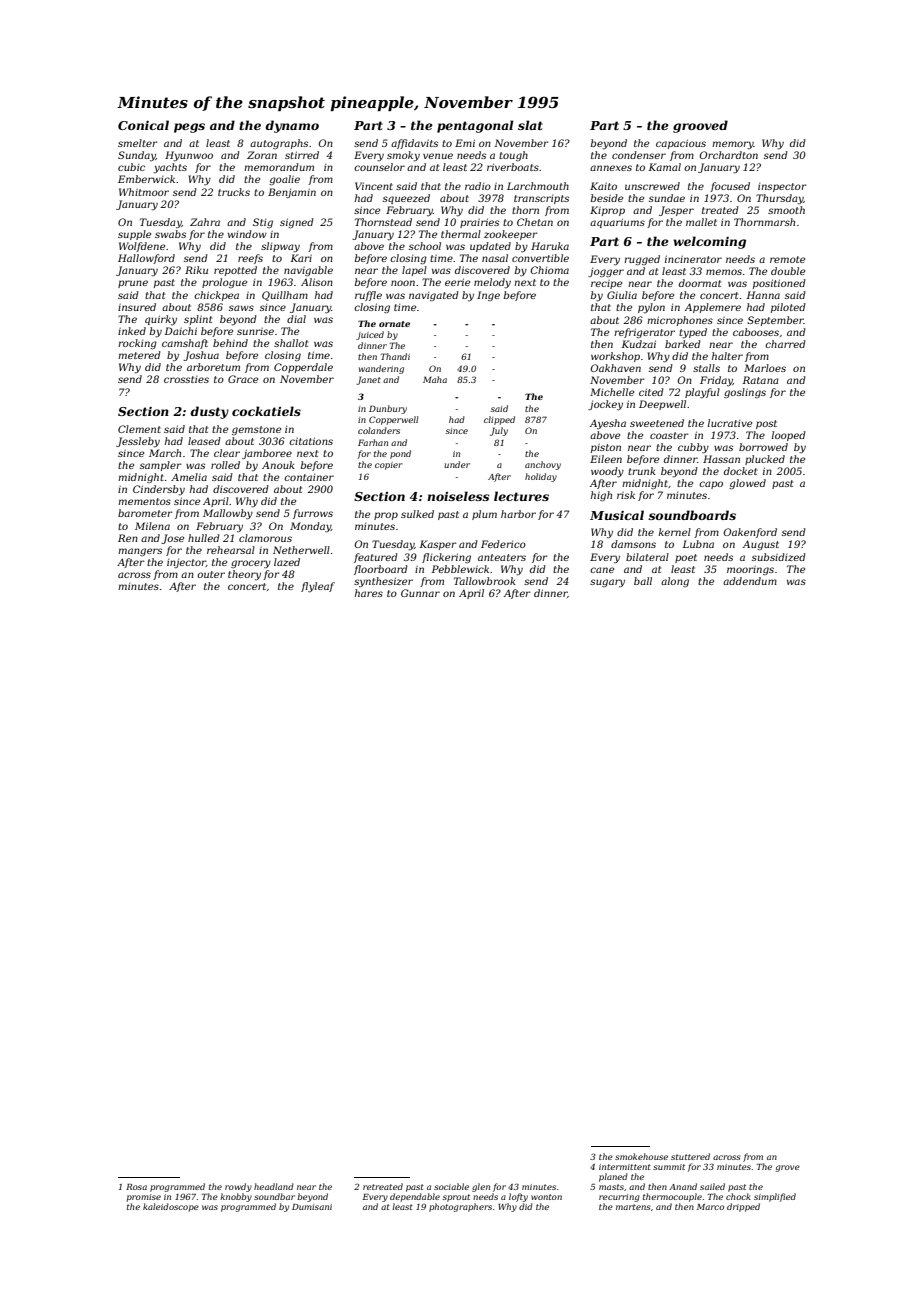 The height and width of the document is (1308, 924). Describe the element at coordinates (530, 125) in the document. I see `slat` at that location.
